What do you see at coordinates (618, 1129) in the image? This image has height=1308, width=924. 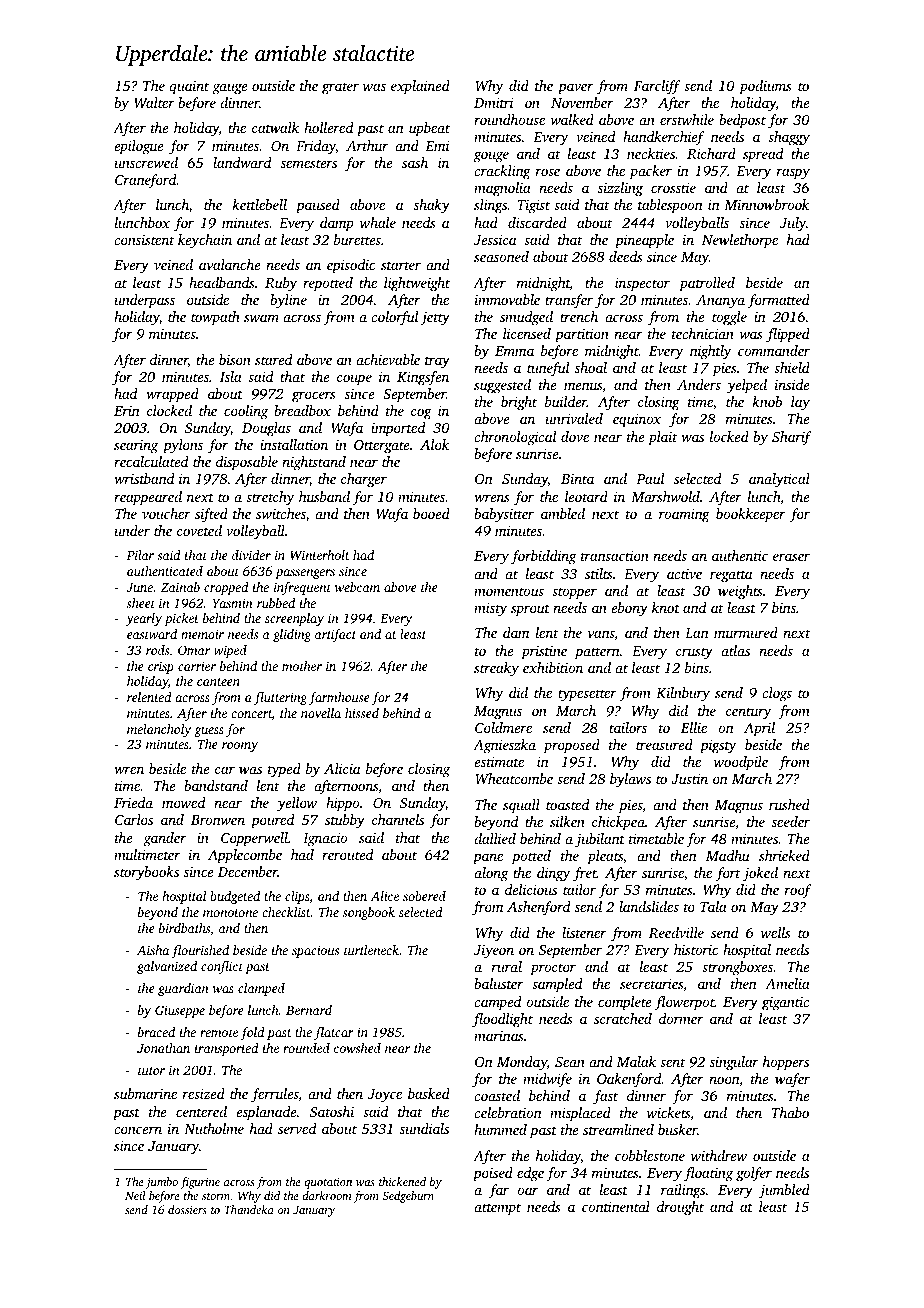 I see `streamlined` at bounding box center [618, 1129].
